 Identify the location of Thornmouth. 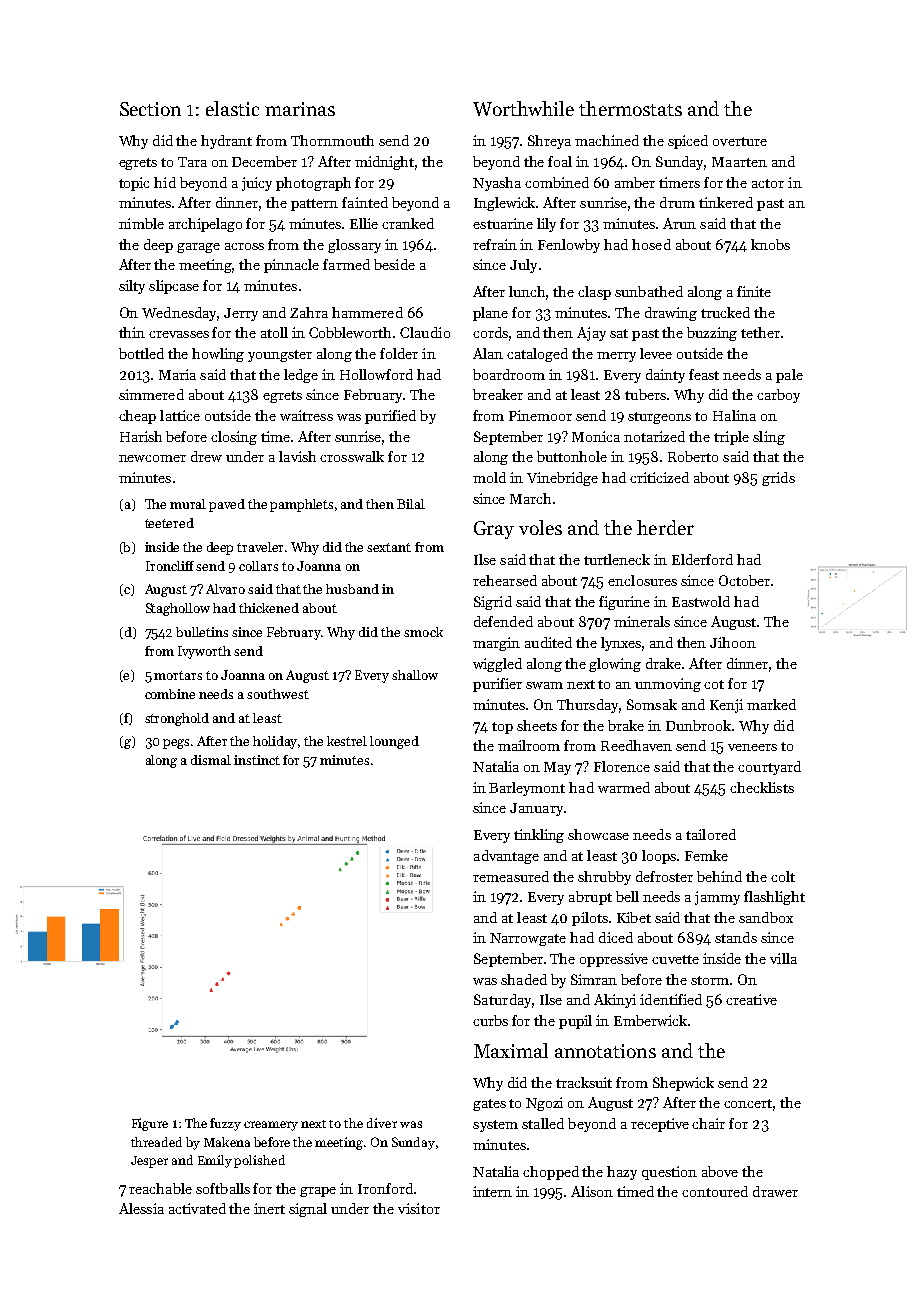
(332, 140).
